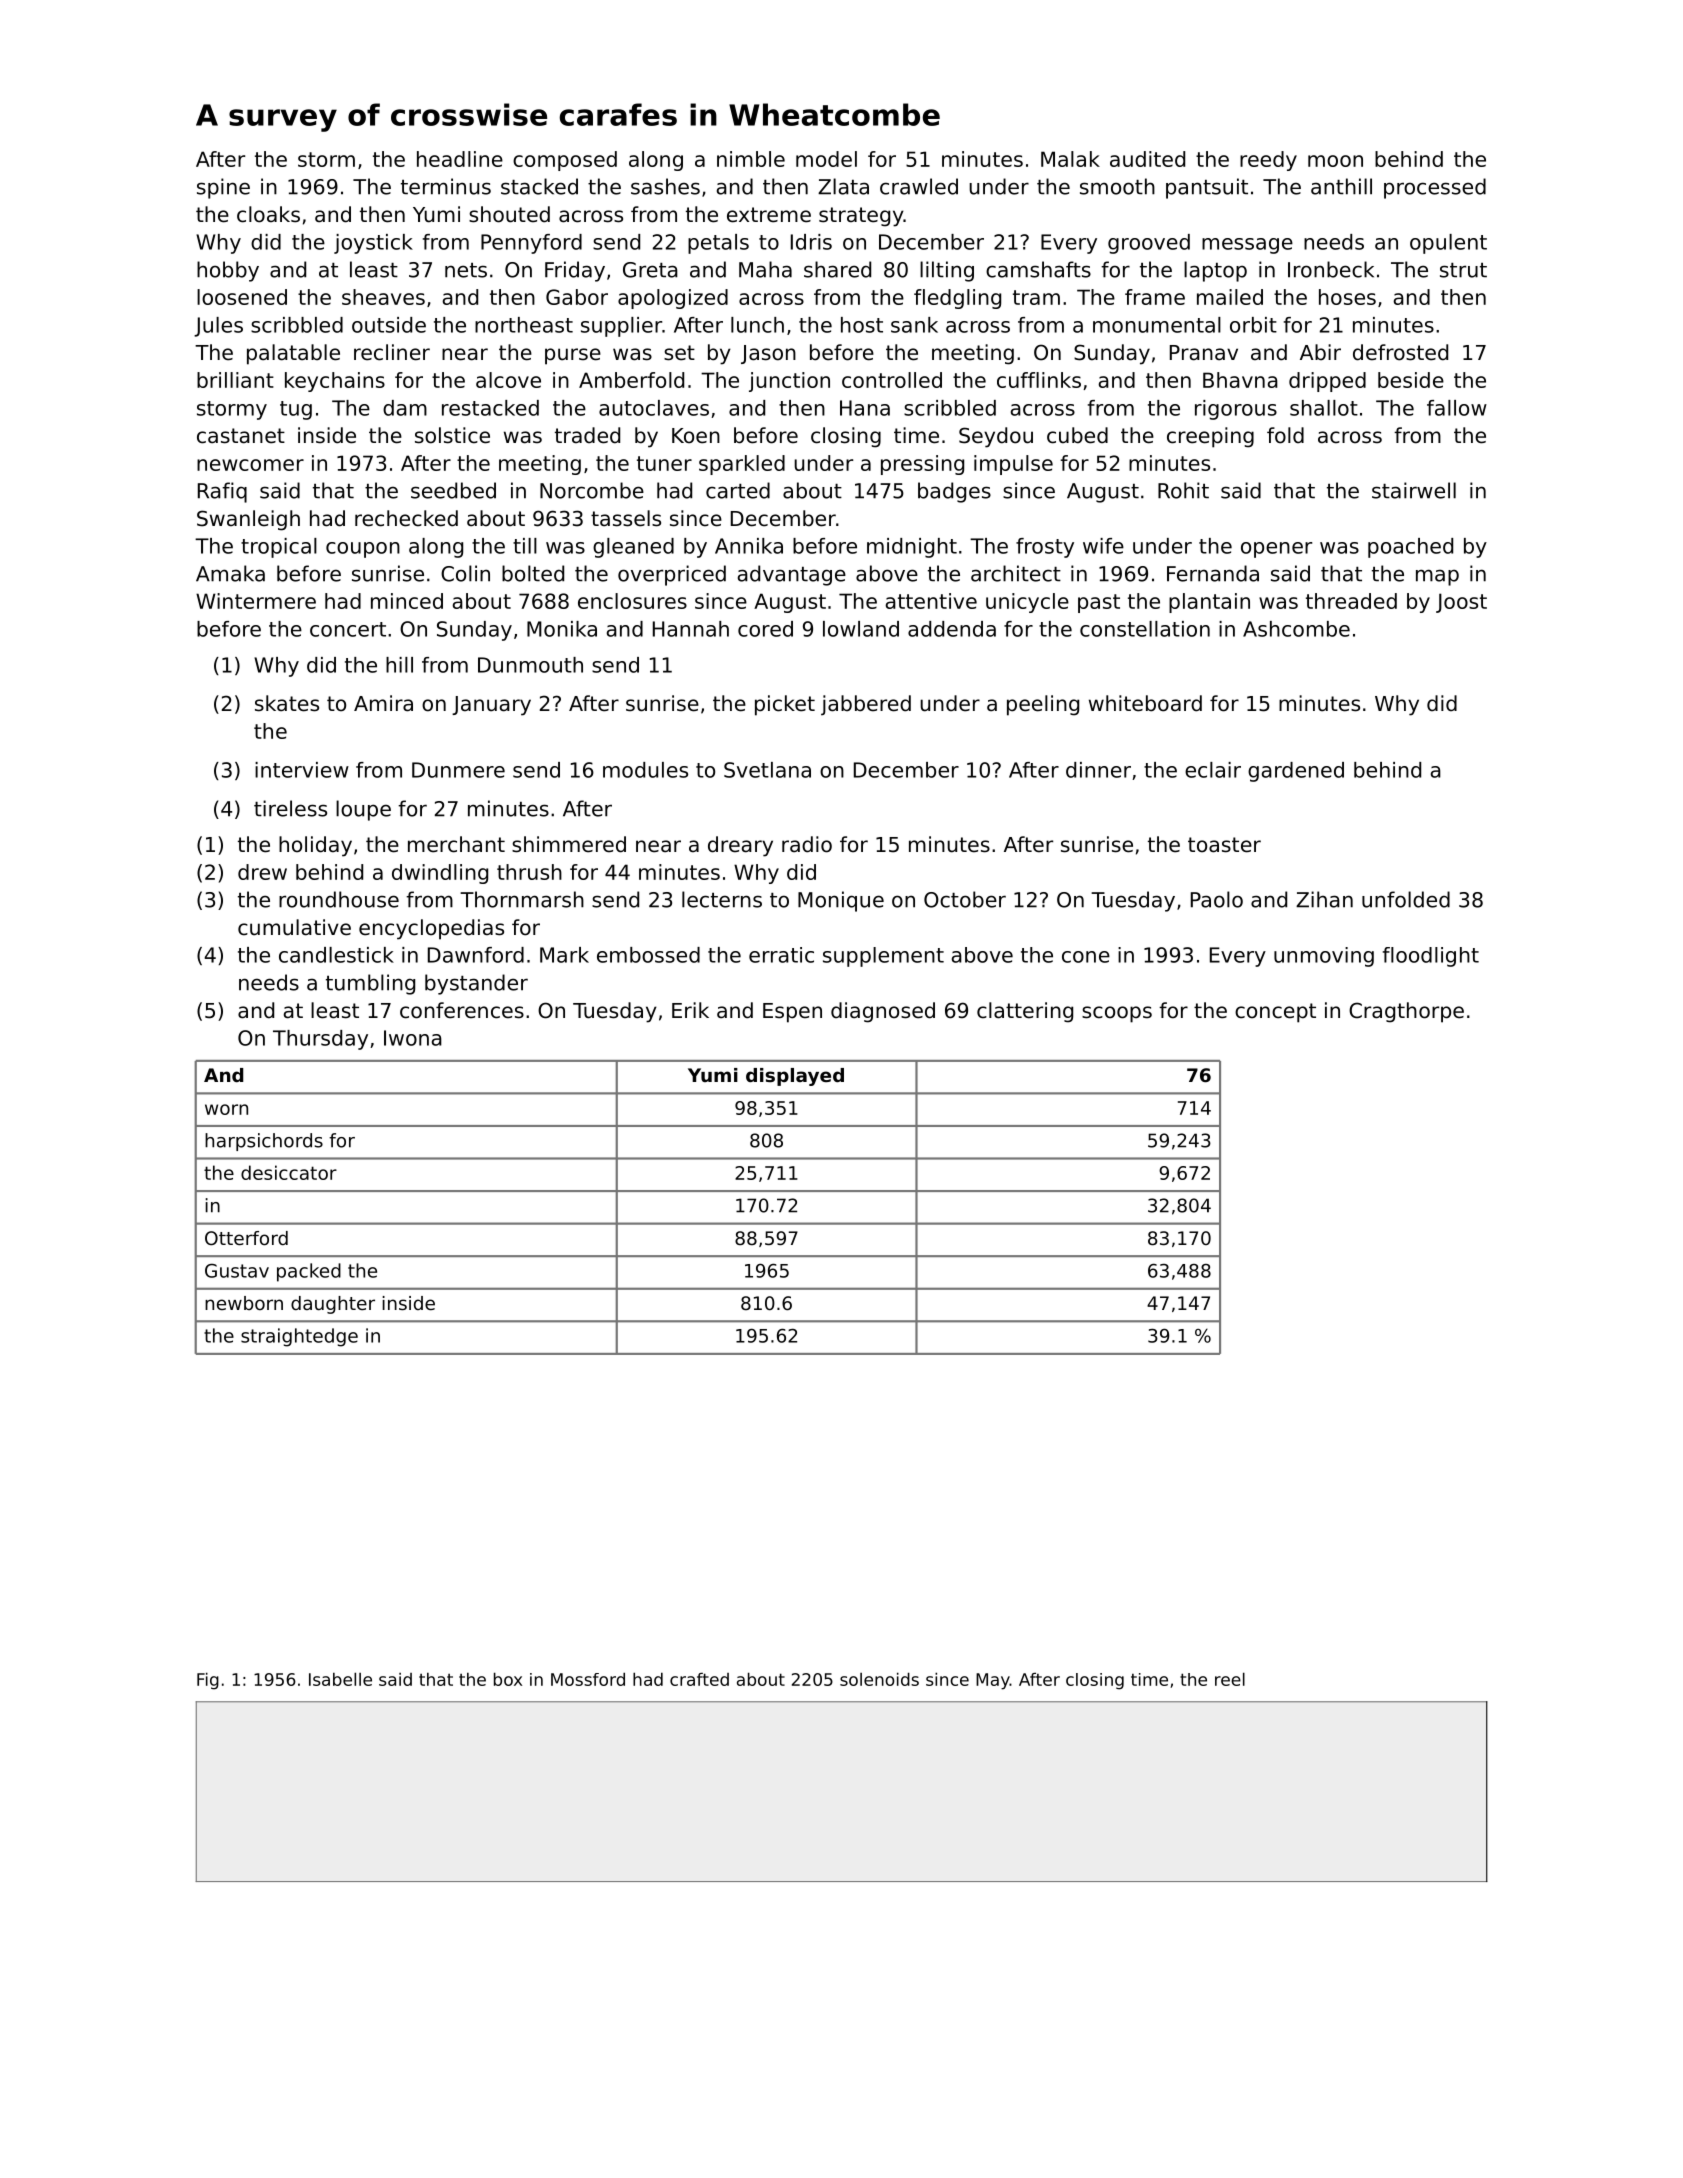 Image resolution: width=1683 pixels, height=2178 pixels. Describe the element at coordinates (268, 214) in the page. I see `cloaks` at that location.
